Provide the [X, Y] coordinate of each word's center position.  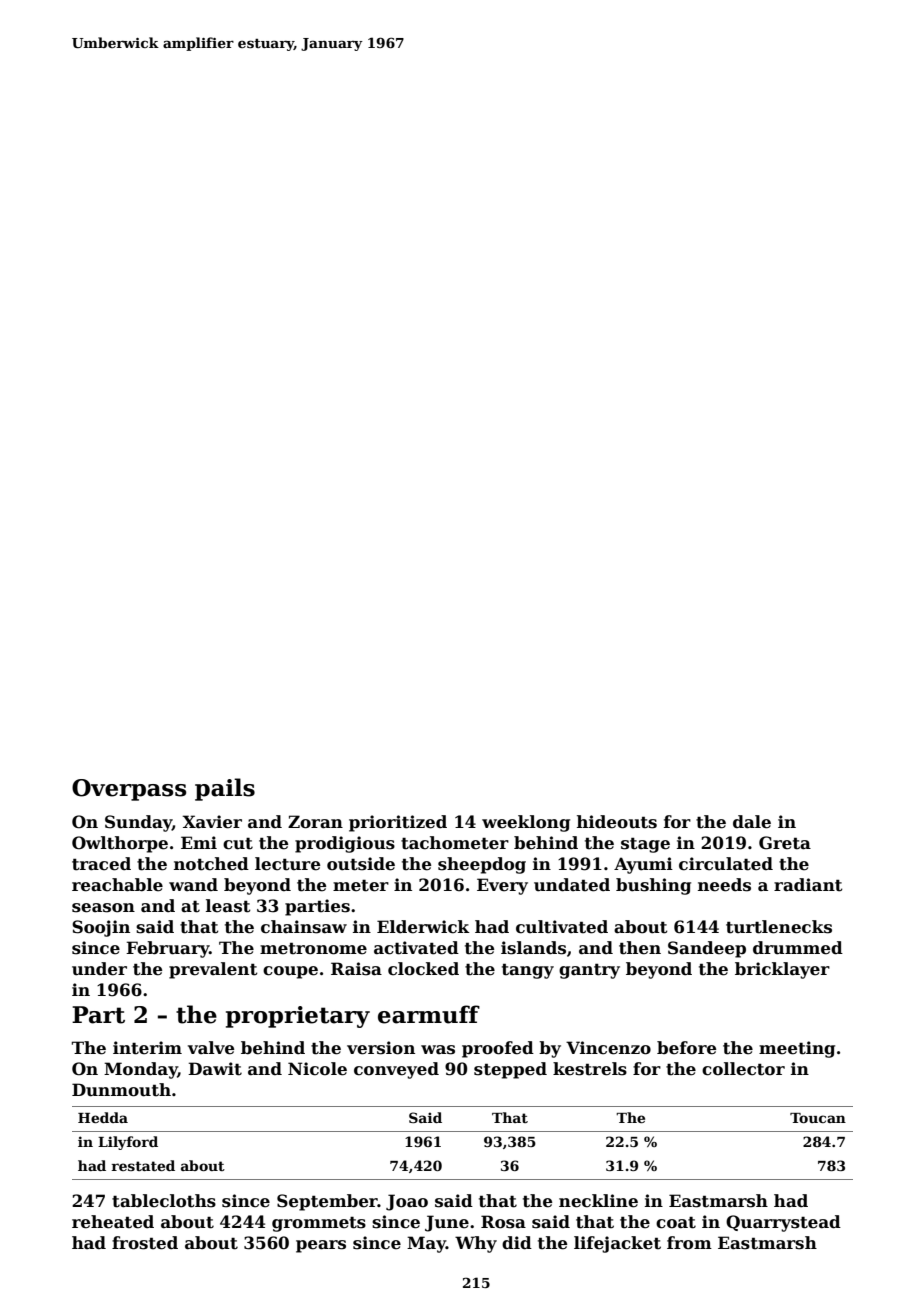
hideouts [617, 822]
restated [143, 1165]
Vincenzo [608, 1048]
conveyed [396, 1070]
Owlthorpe [120, 844]
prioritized [398, 823]
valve [211, 1048]
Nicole [317, 1069]
